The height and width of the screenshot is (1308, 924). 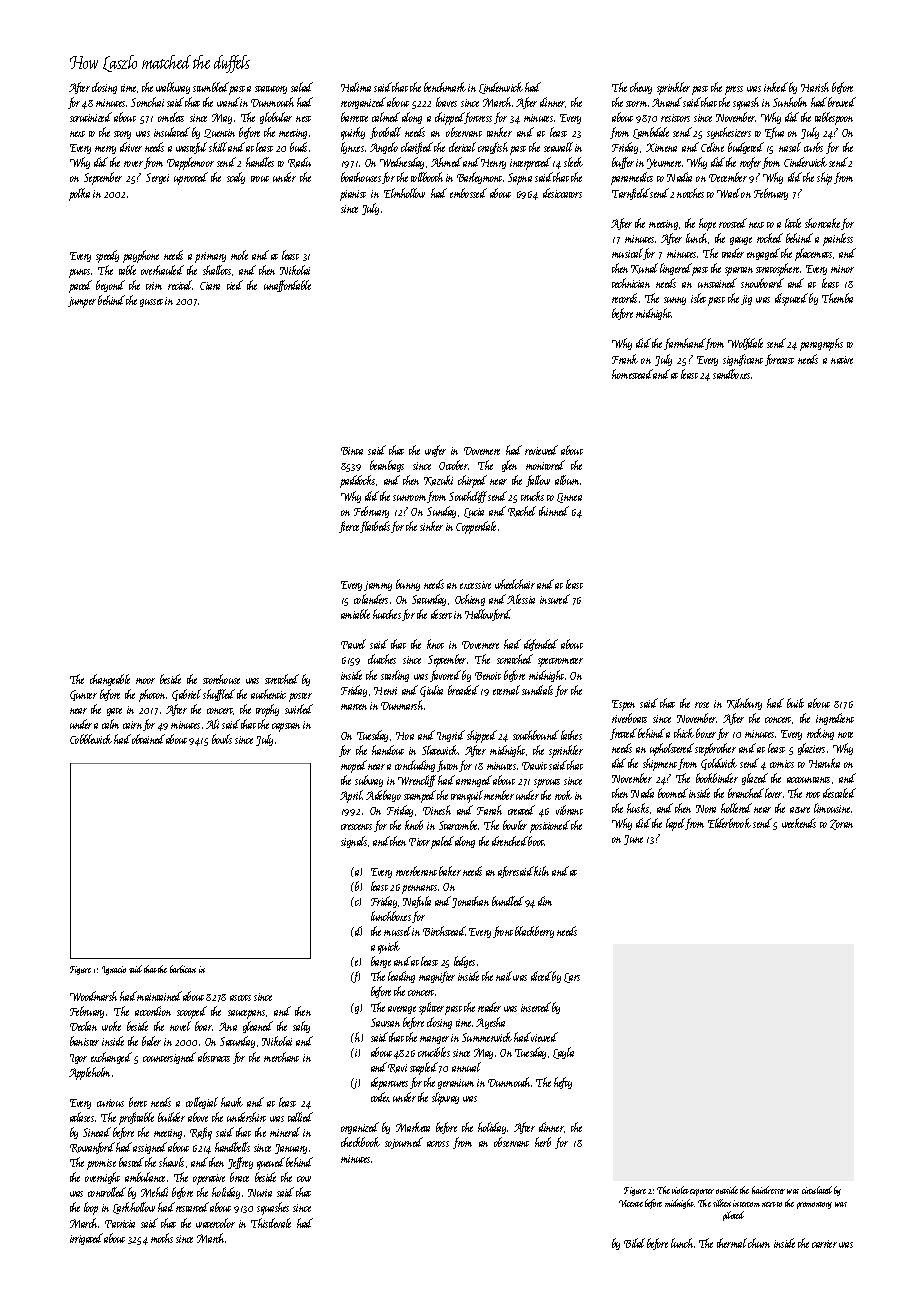 What do you see at coordinates (634, 1243) in the screenshot?
I see `Bilal` at bounding box center [634, 1243].
